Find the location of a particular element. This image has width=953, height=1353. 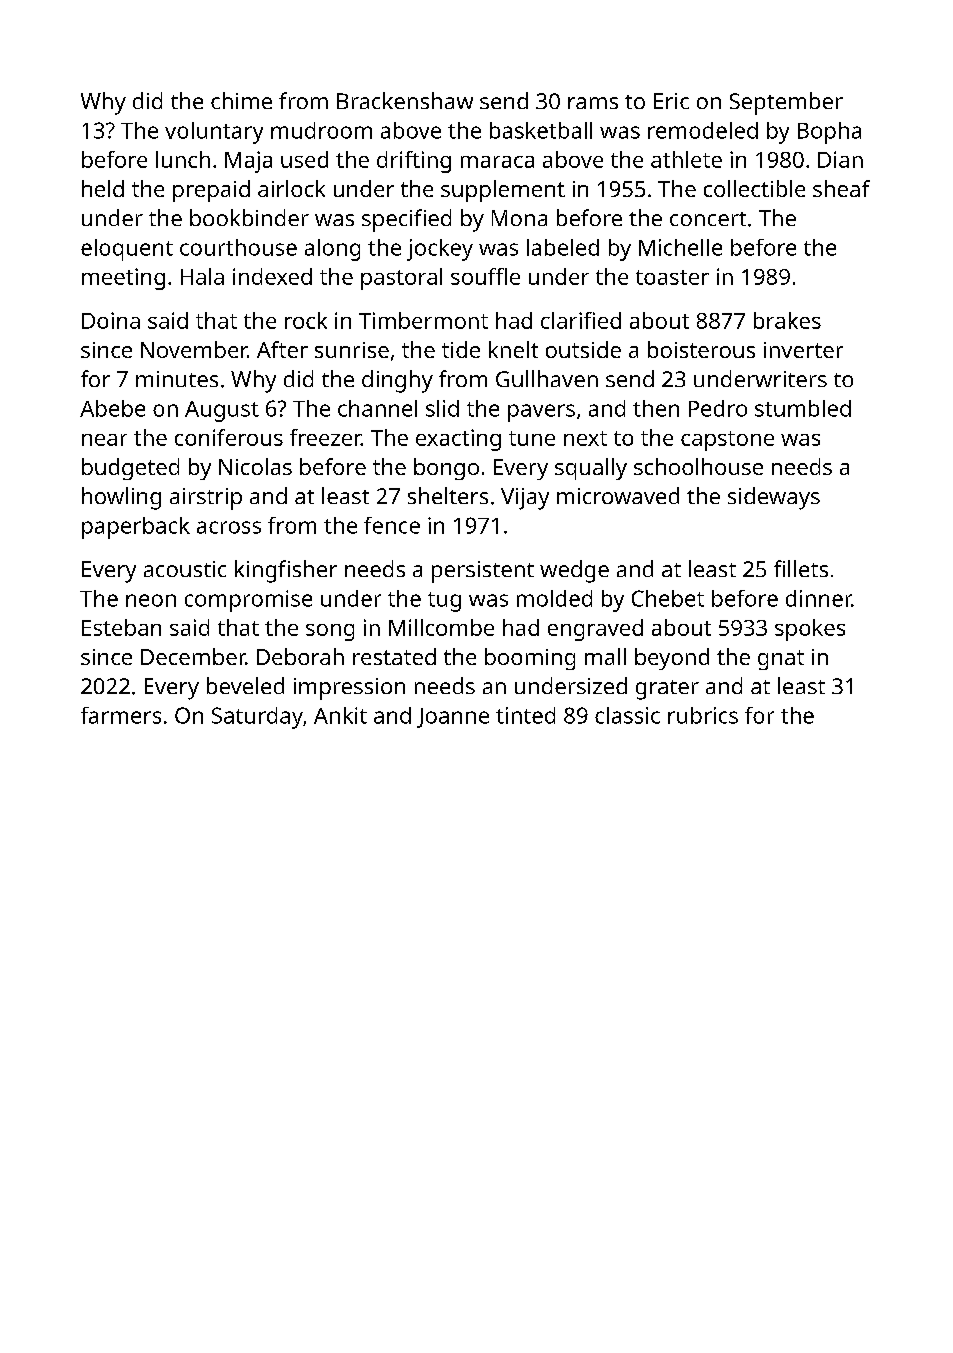

September is located at coordinates (786, 103).
